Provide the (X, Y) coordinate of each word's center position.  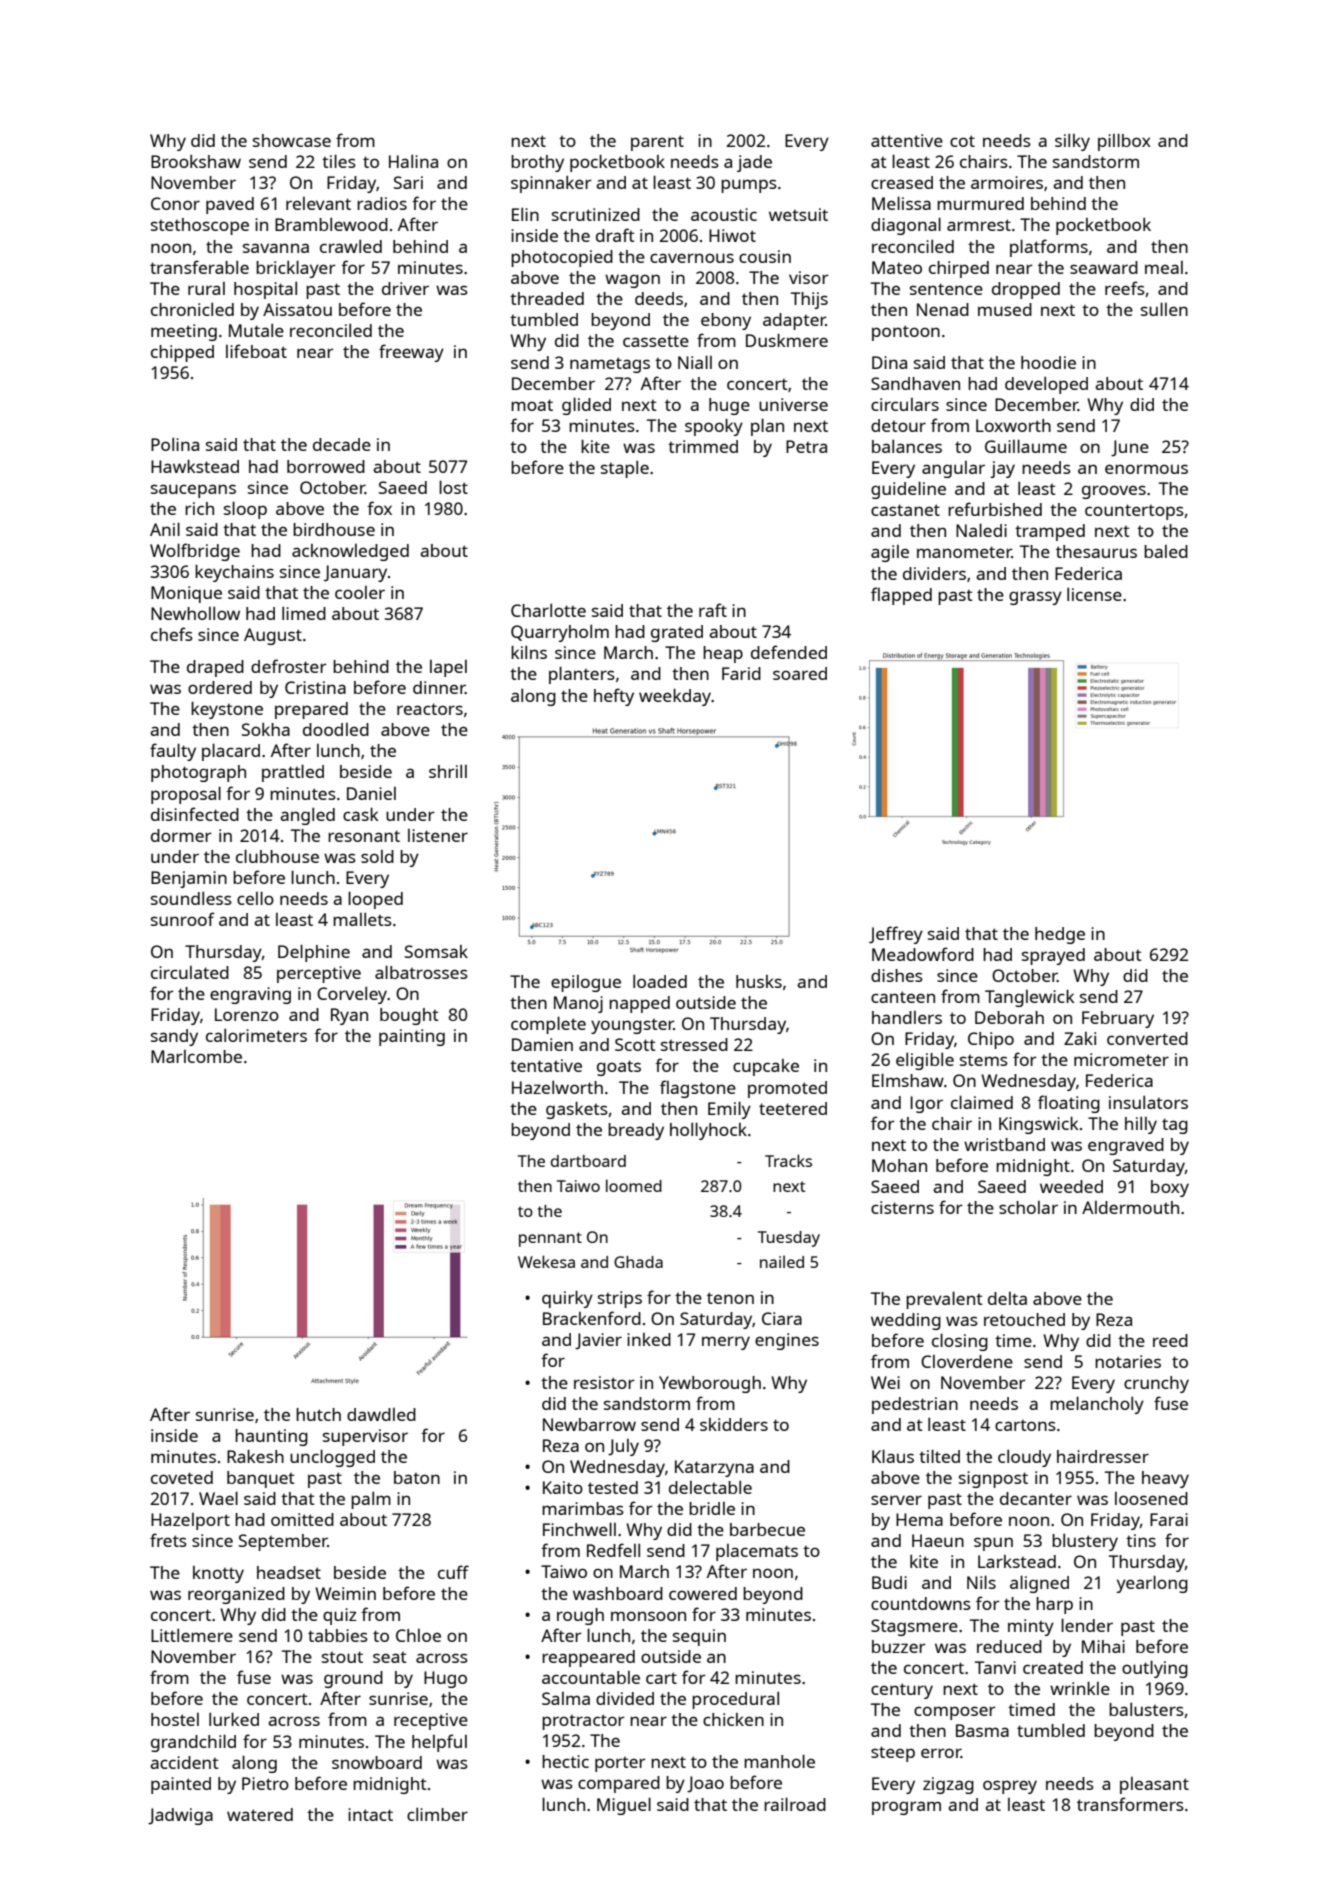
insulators (1148, 1102)
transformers (1130, 1804)
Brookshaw (196, 161)
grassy (1035, 598)
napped (639, 1004)
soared (800, 673)
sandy (174, 1037)
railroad (795, 1804)
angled (307, 816)
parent (657, 143)
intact (370, 1814)
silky (1072, 142)
